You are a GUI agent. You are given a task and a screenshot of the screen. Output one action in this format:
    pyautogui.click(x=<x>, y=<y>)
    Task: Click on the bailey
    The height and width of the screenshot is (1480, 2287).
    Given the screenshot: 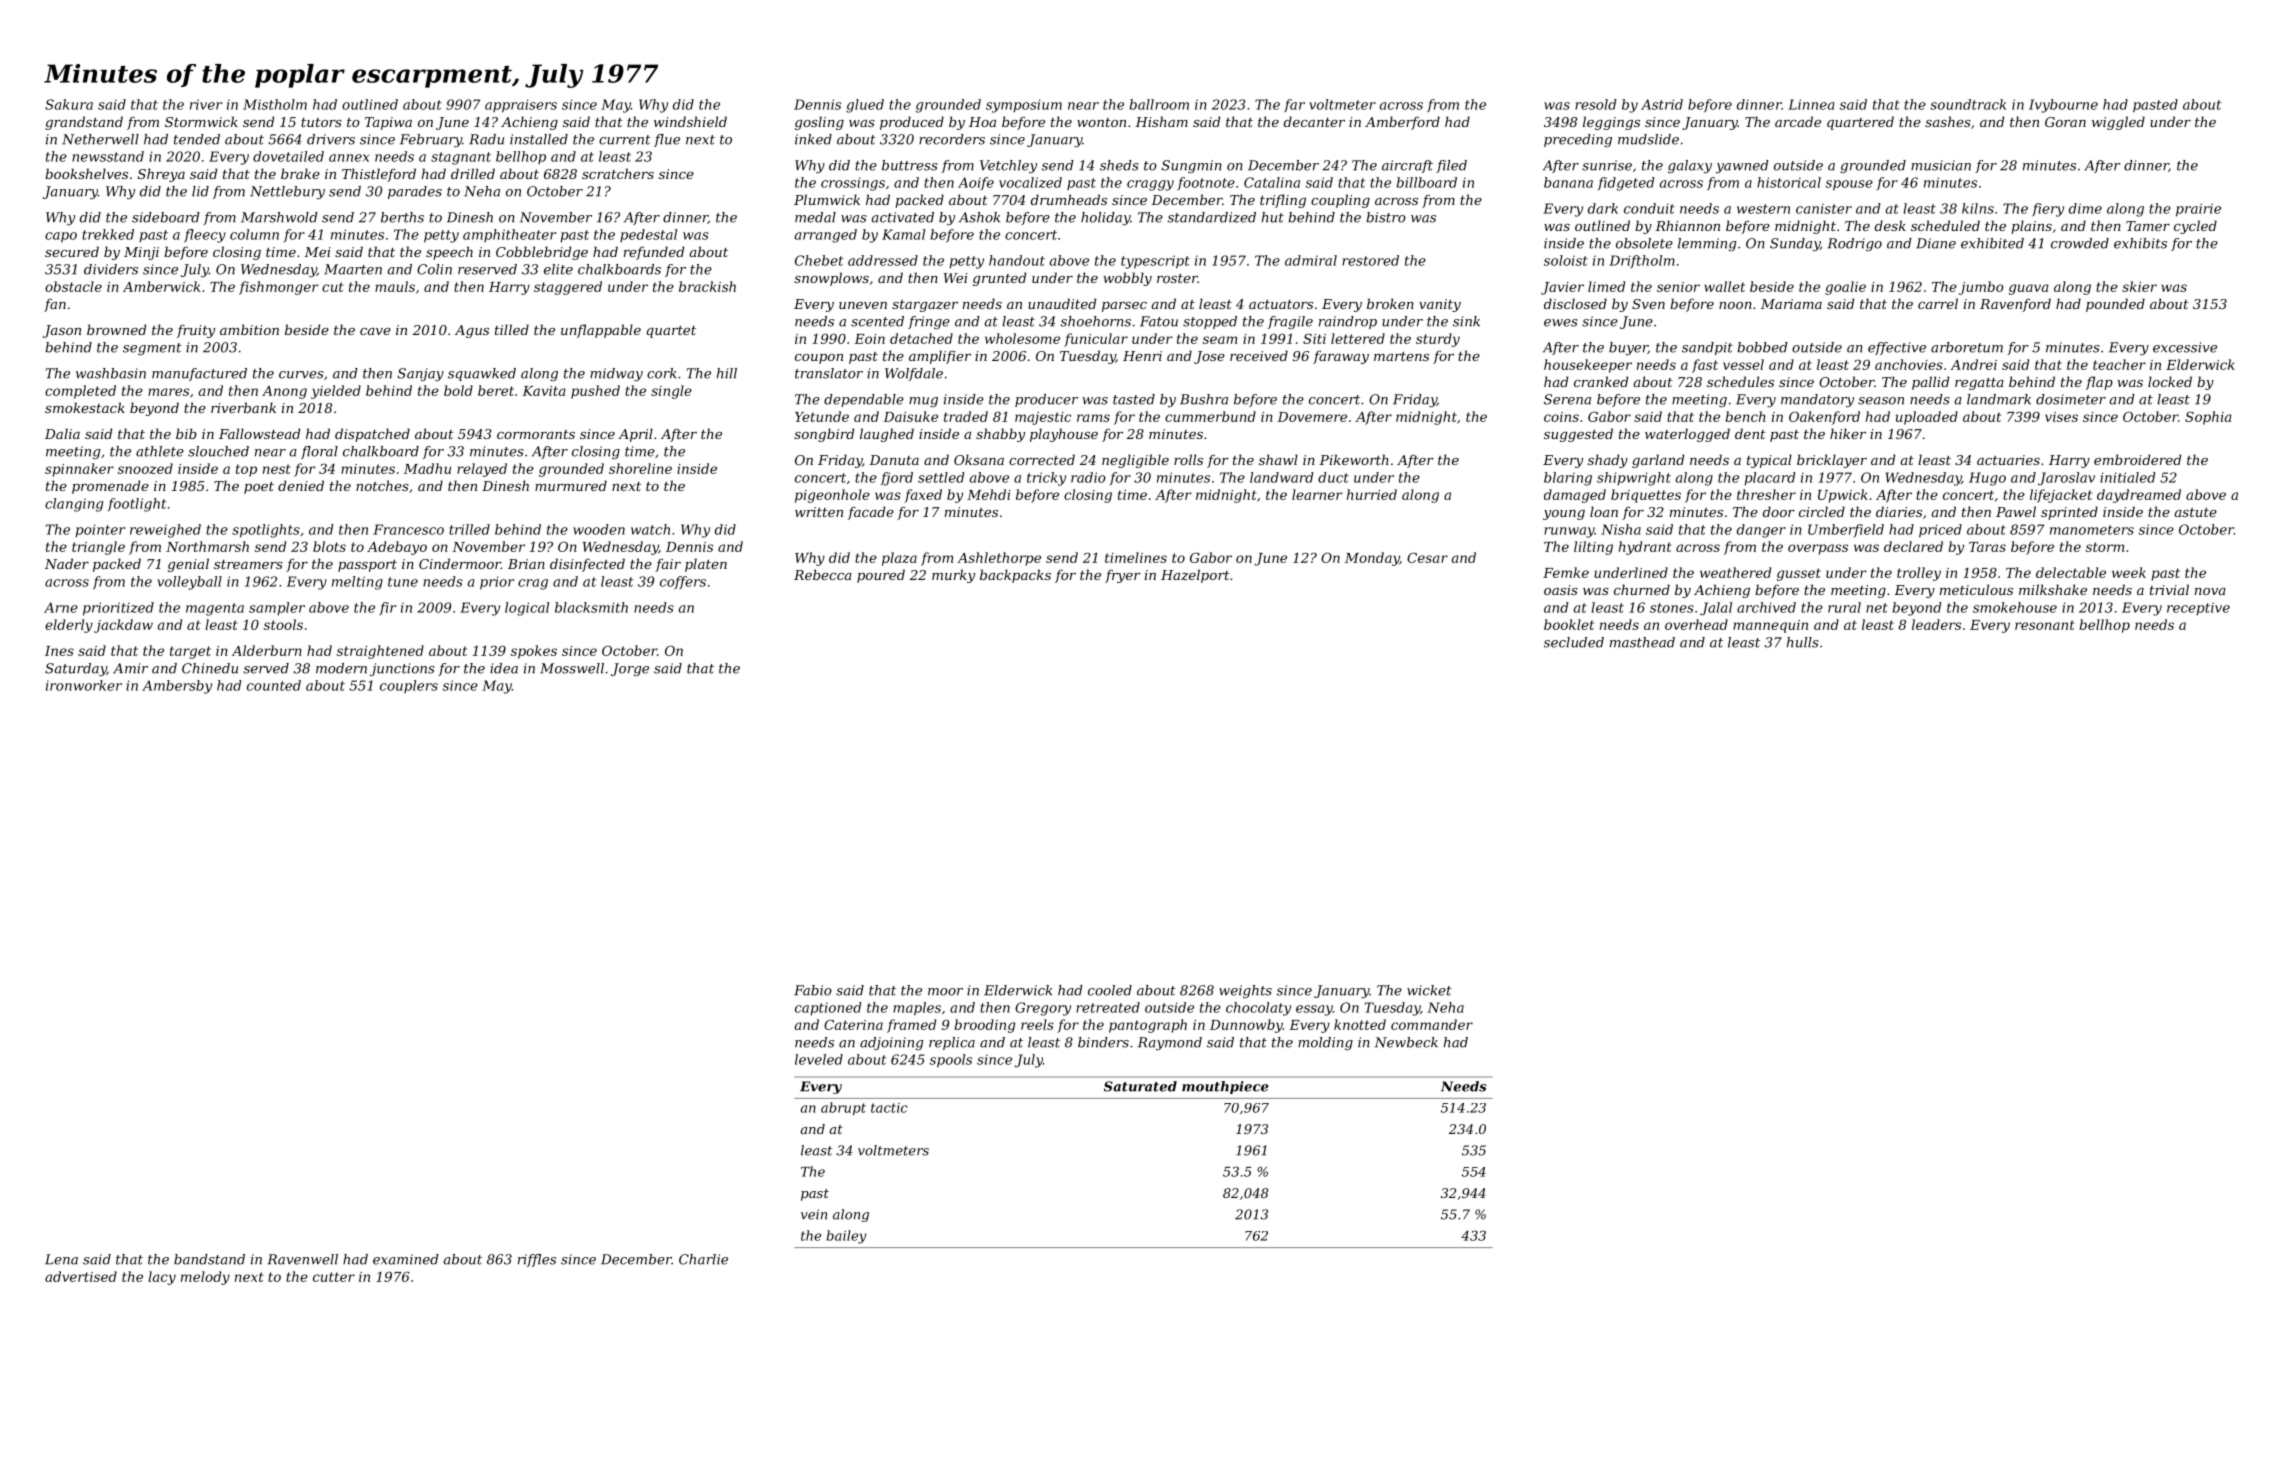 What is the action you would take?
    pyautogui.click(x=846, y=1237)
